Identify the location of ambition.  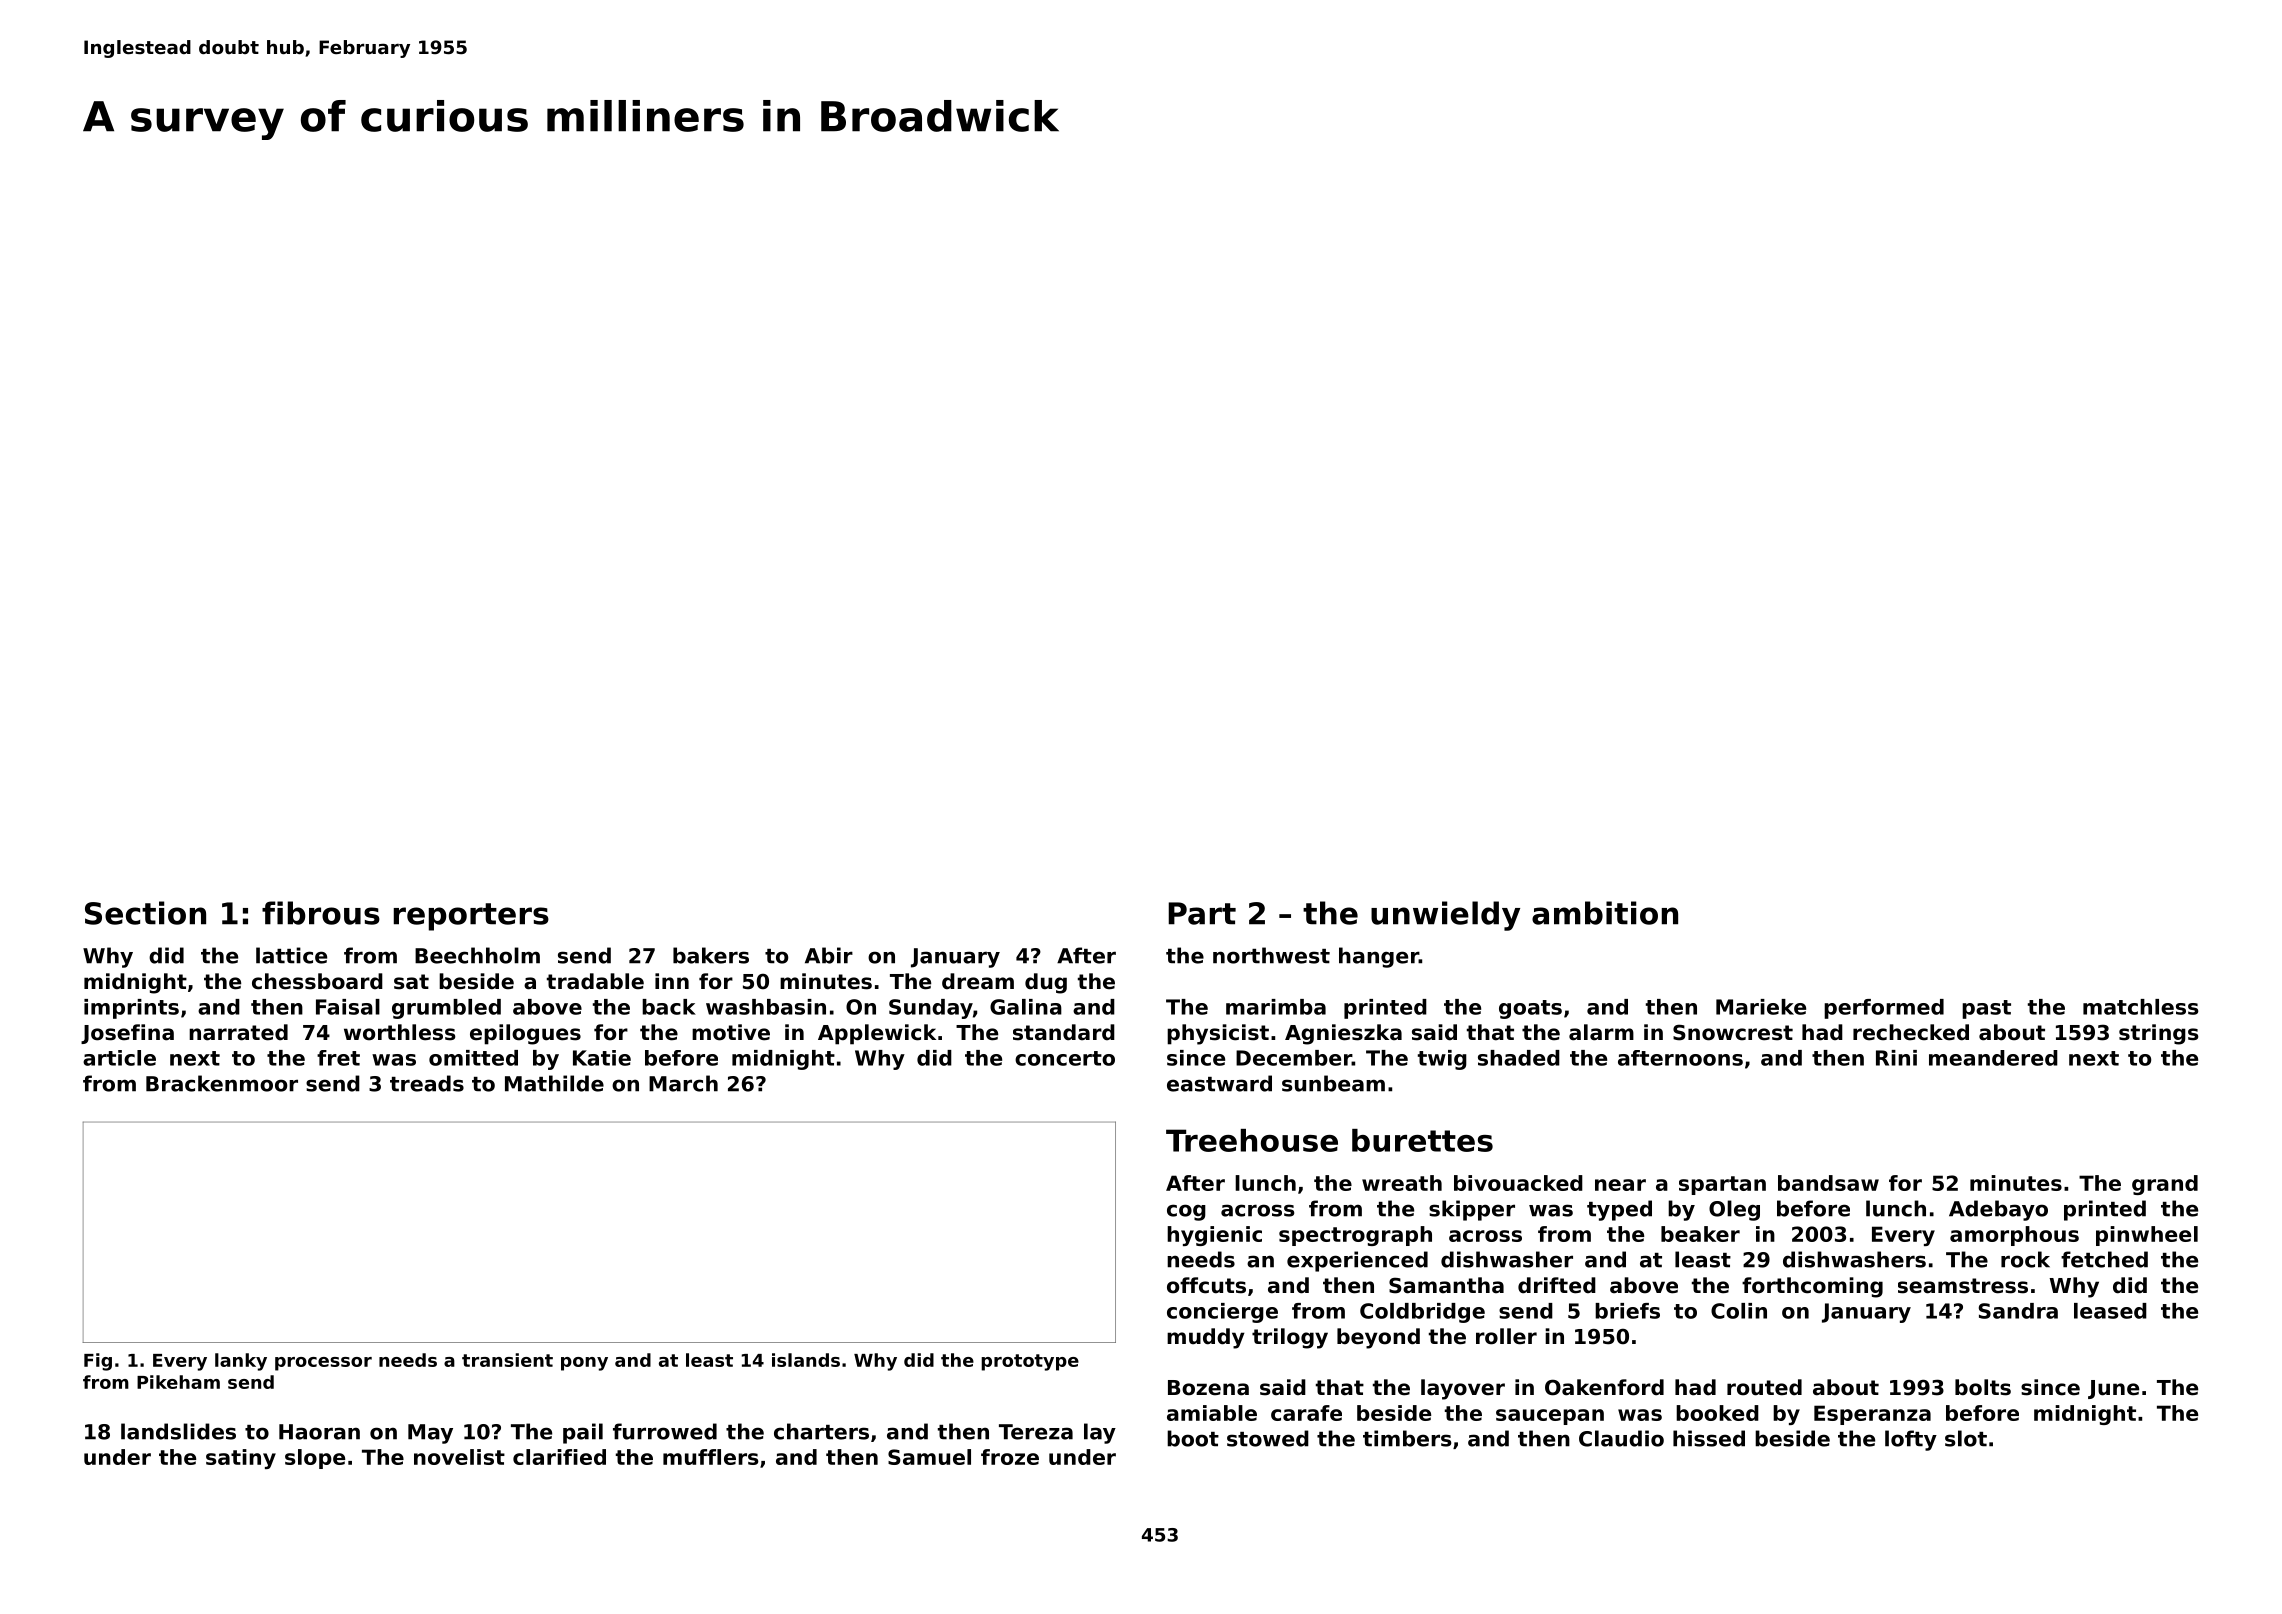
(1605, 913).
